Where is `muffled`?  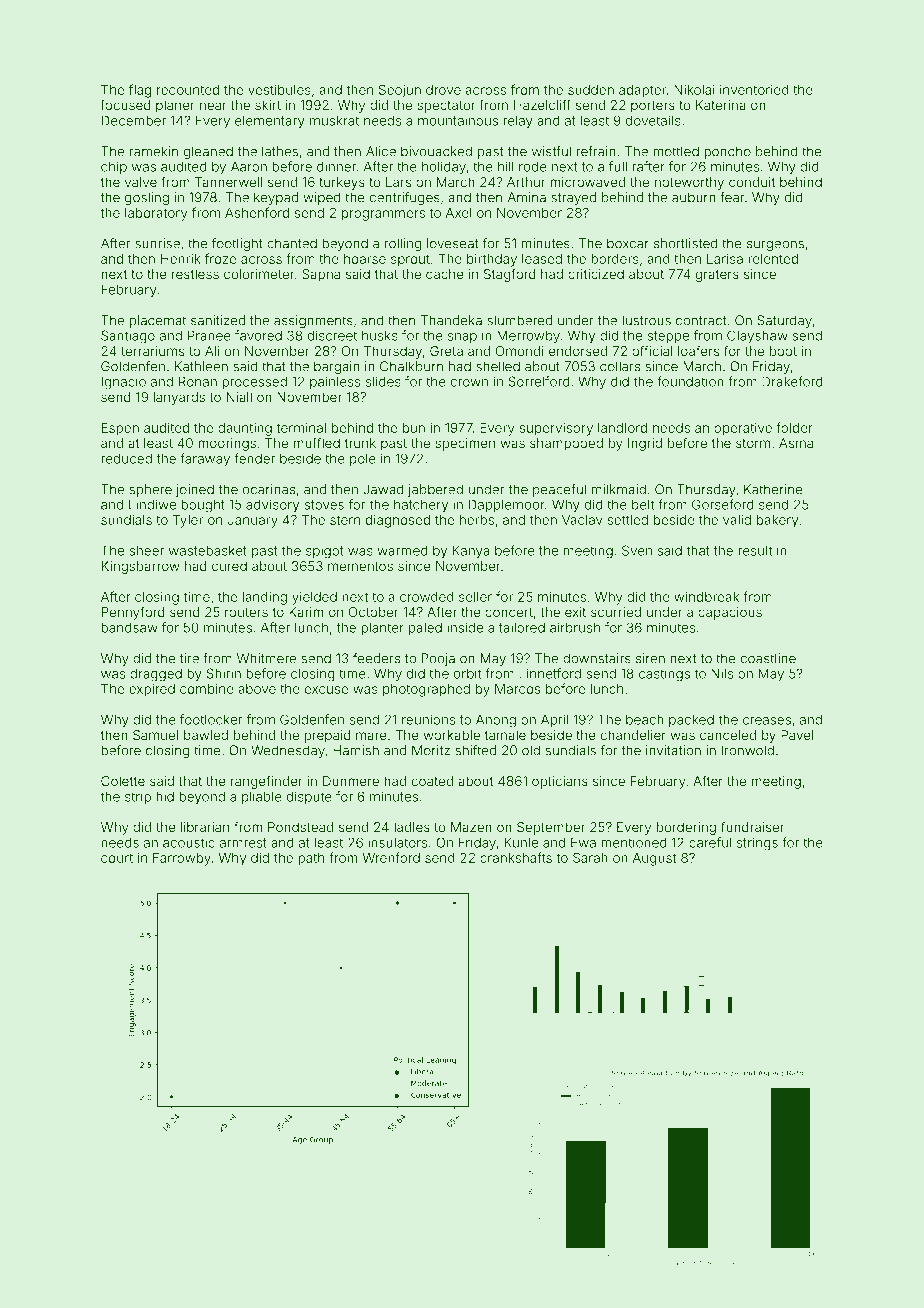 muffled is located at coordinates (317, 442).
